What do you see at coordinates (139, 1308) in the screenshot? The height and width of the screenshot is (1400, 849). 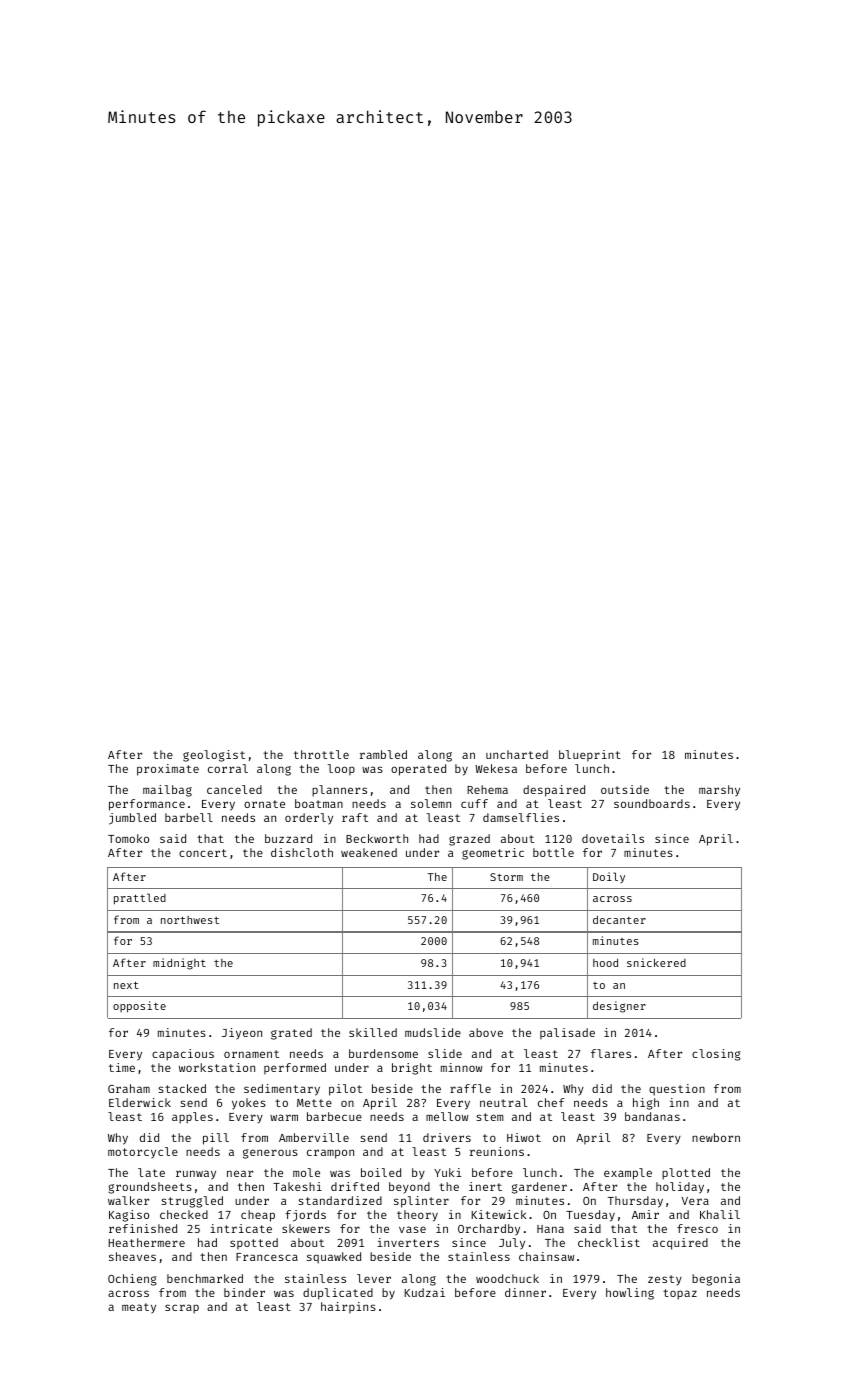 I see `meaty` at bounding box center [139, 1308].
